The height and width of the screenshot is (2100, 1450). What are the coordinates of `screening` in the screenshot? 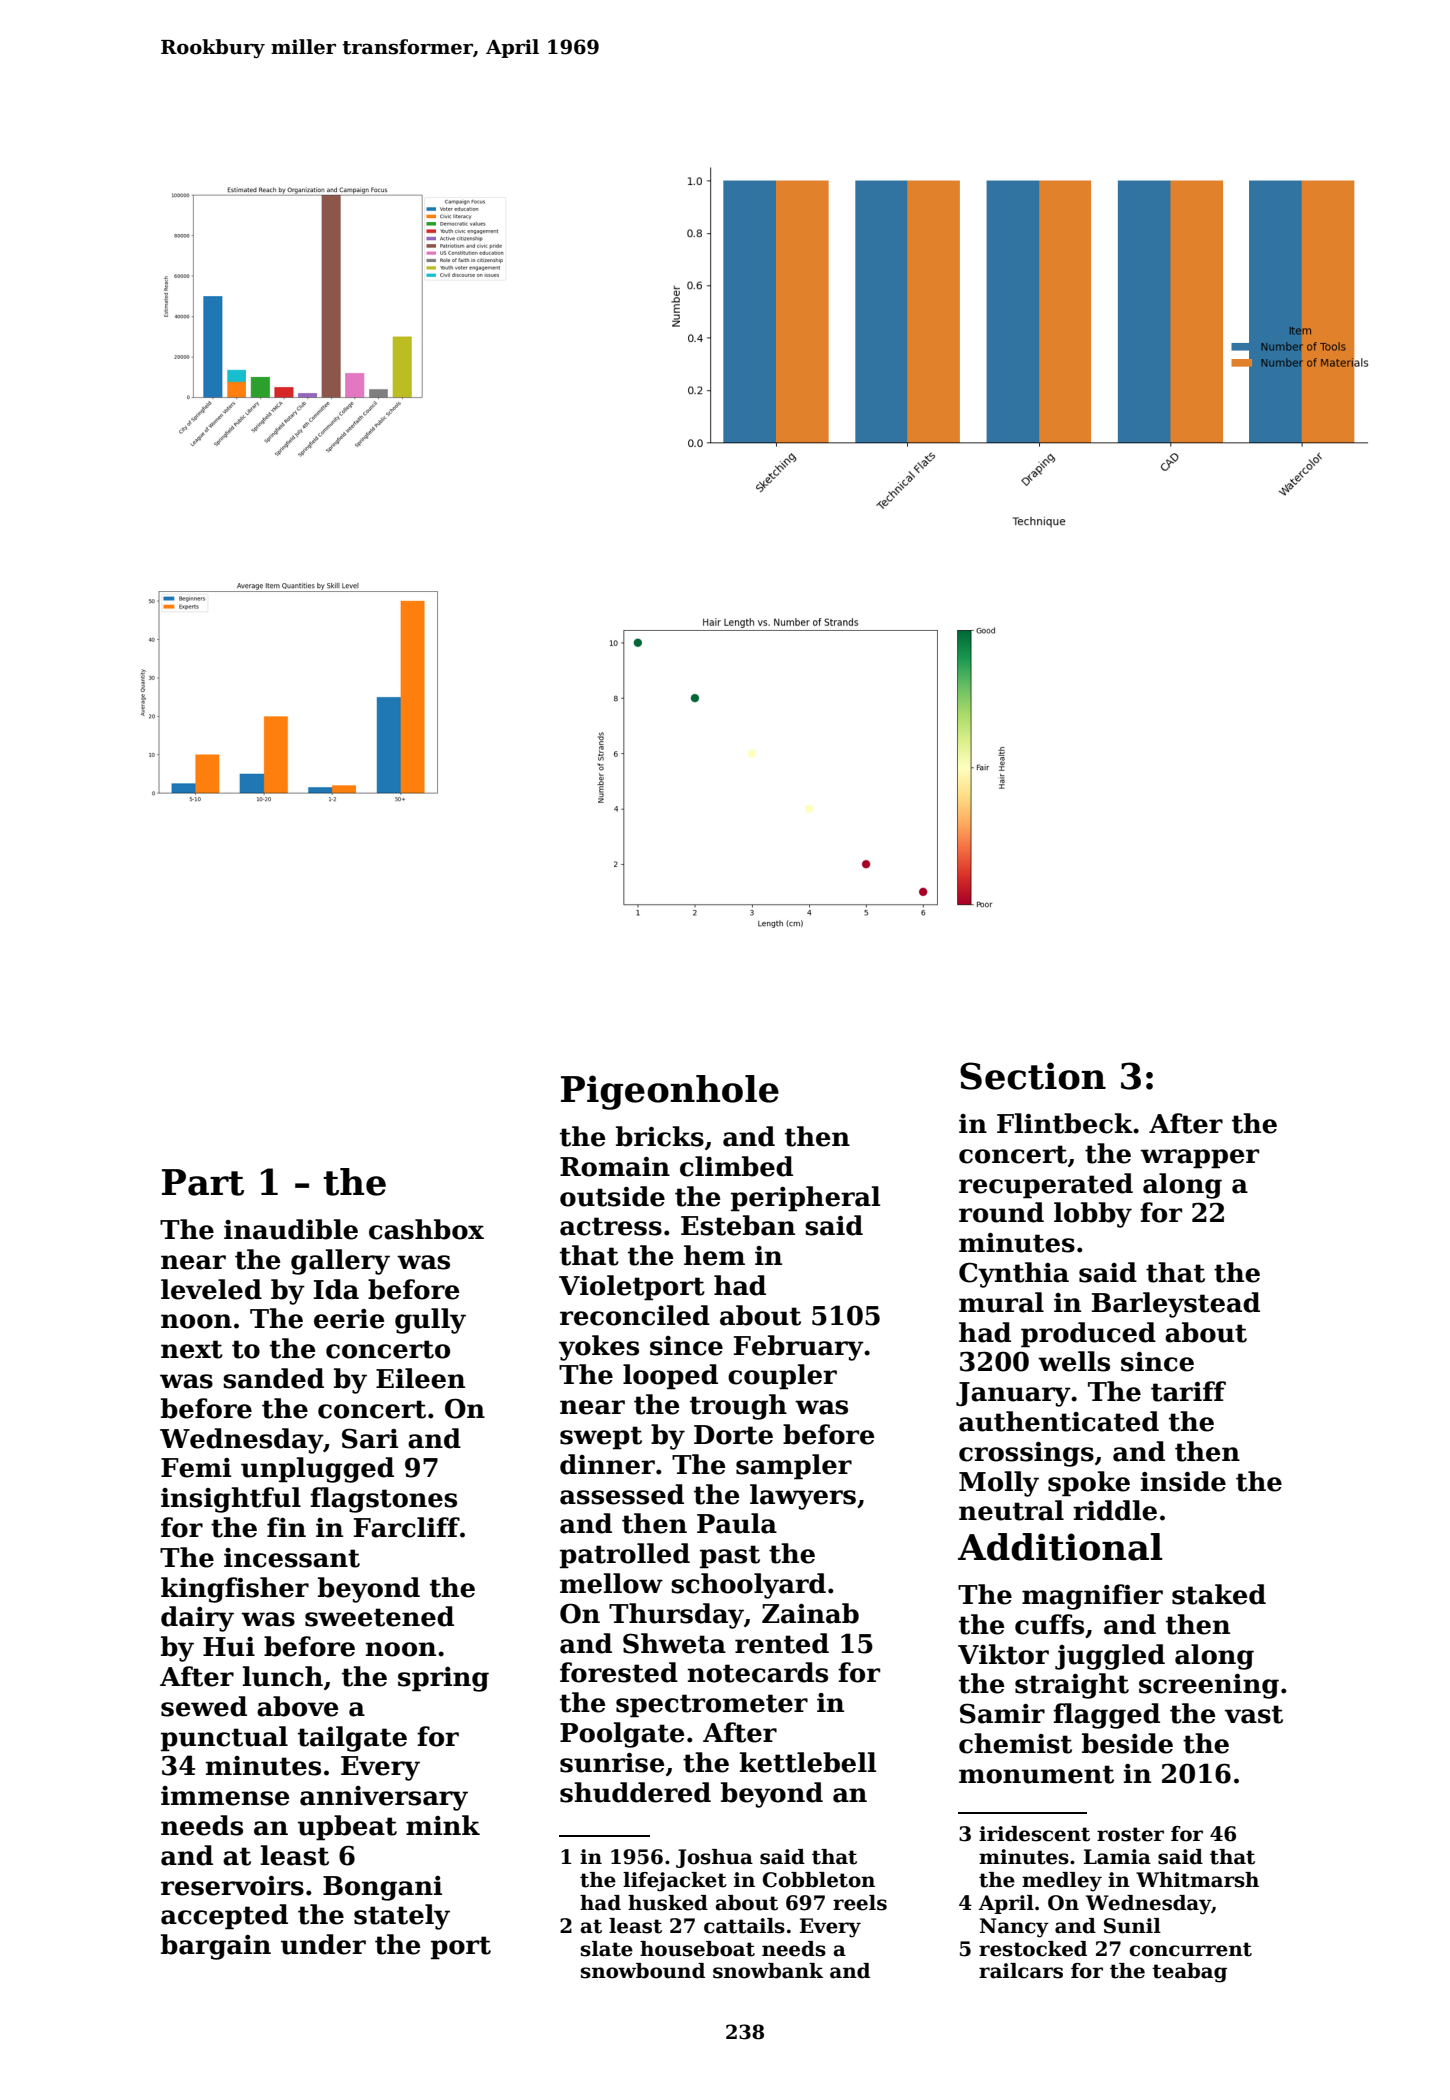 It's located at (1209, 1686).
